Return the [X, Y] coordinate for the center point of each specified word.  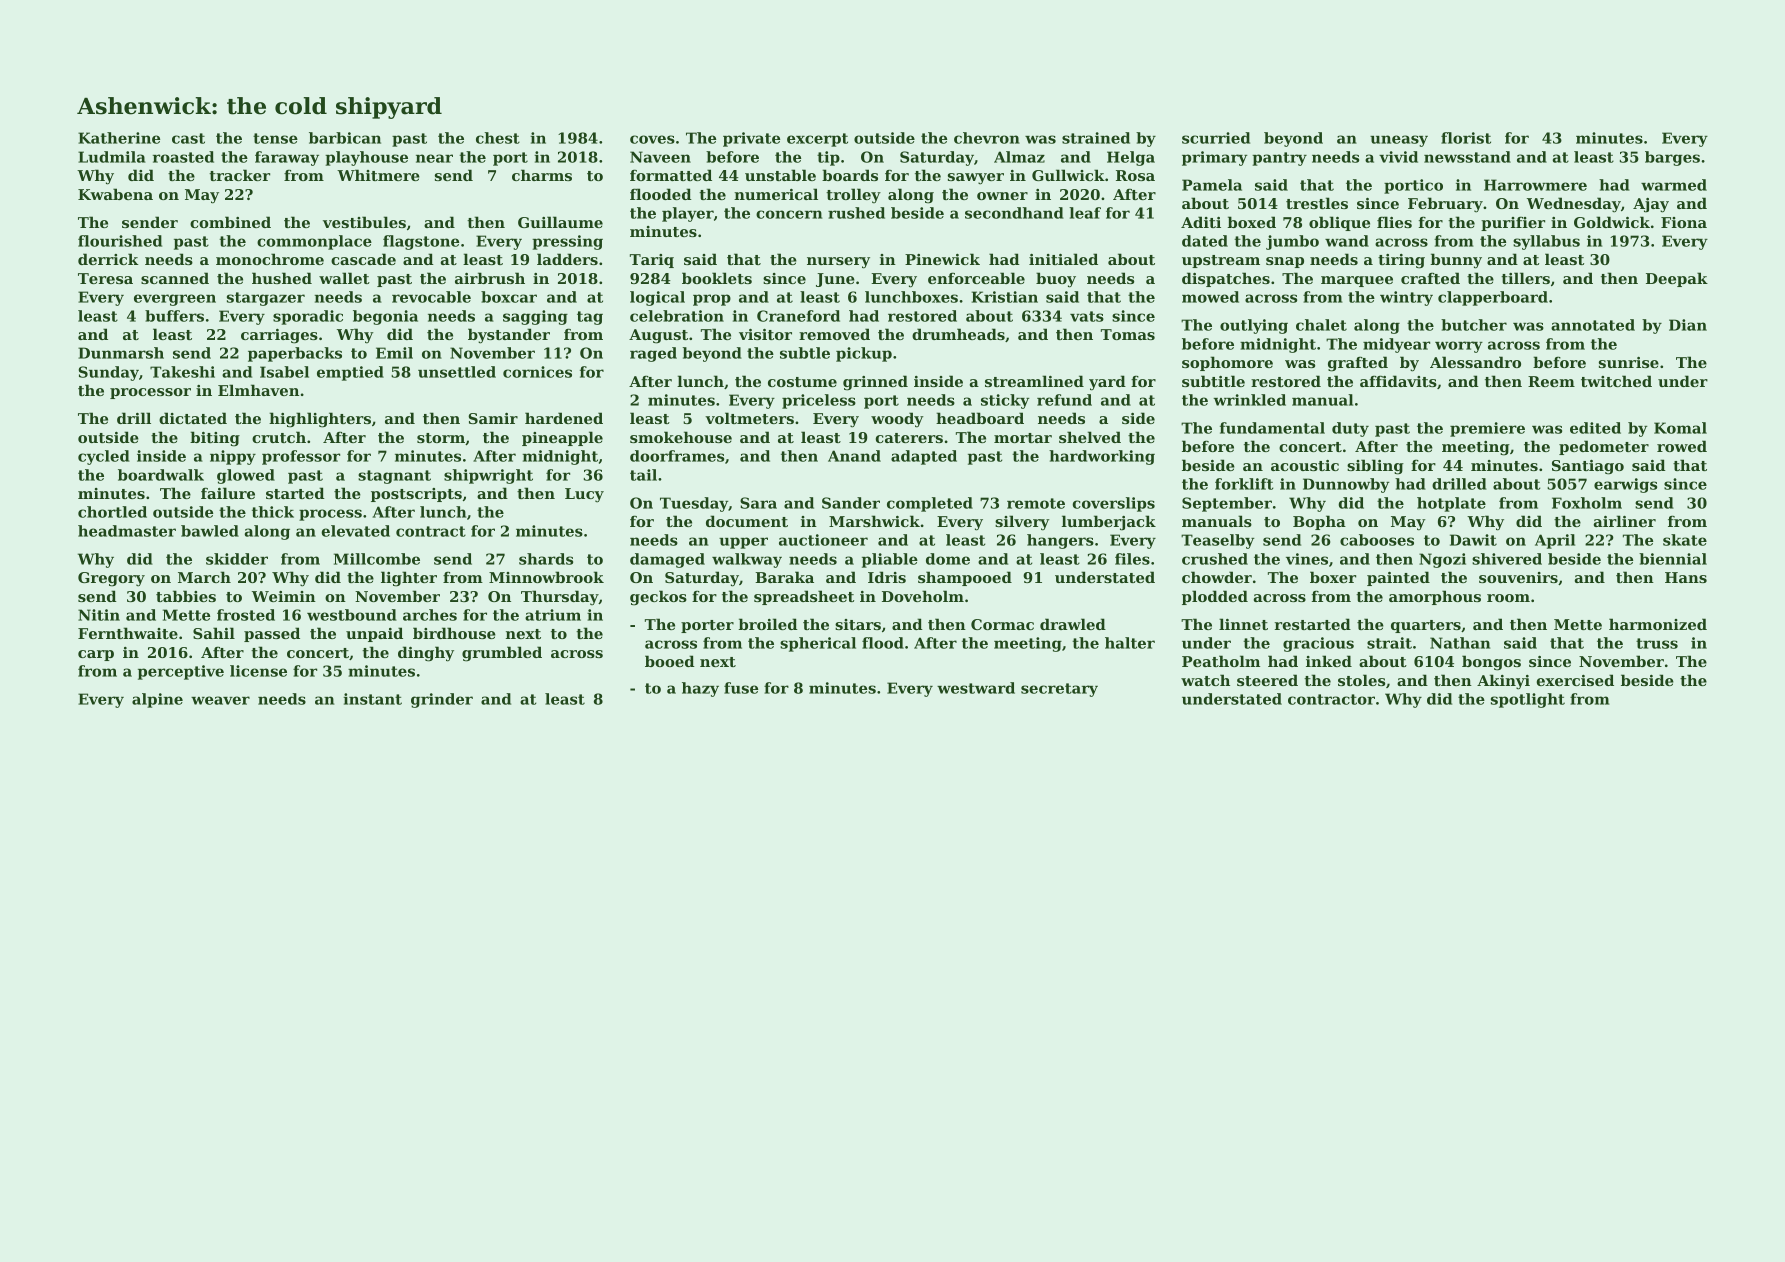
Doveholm [923, 596]
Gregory [111, 579]
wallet [344, 278]
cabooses [1377, 540]
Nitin [99, 615]
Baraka [784, 577]
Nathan [1460, 643]
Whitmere [378, 175]
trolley [853, 195]
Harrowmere [1535, 185]
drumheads [958, 334]
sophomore [1227, 363]
